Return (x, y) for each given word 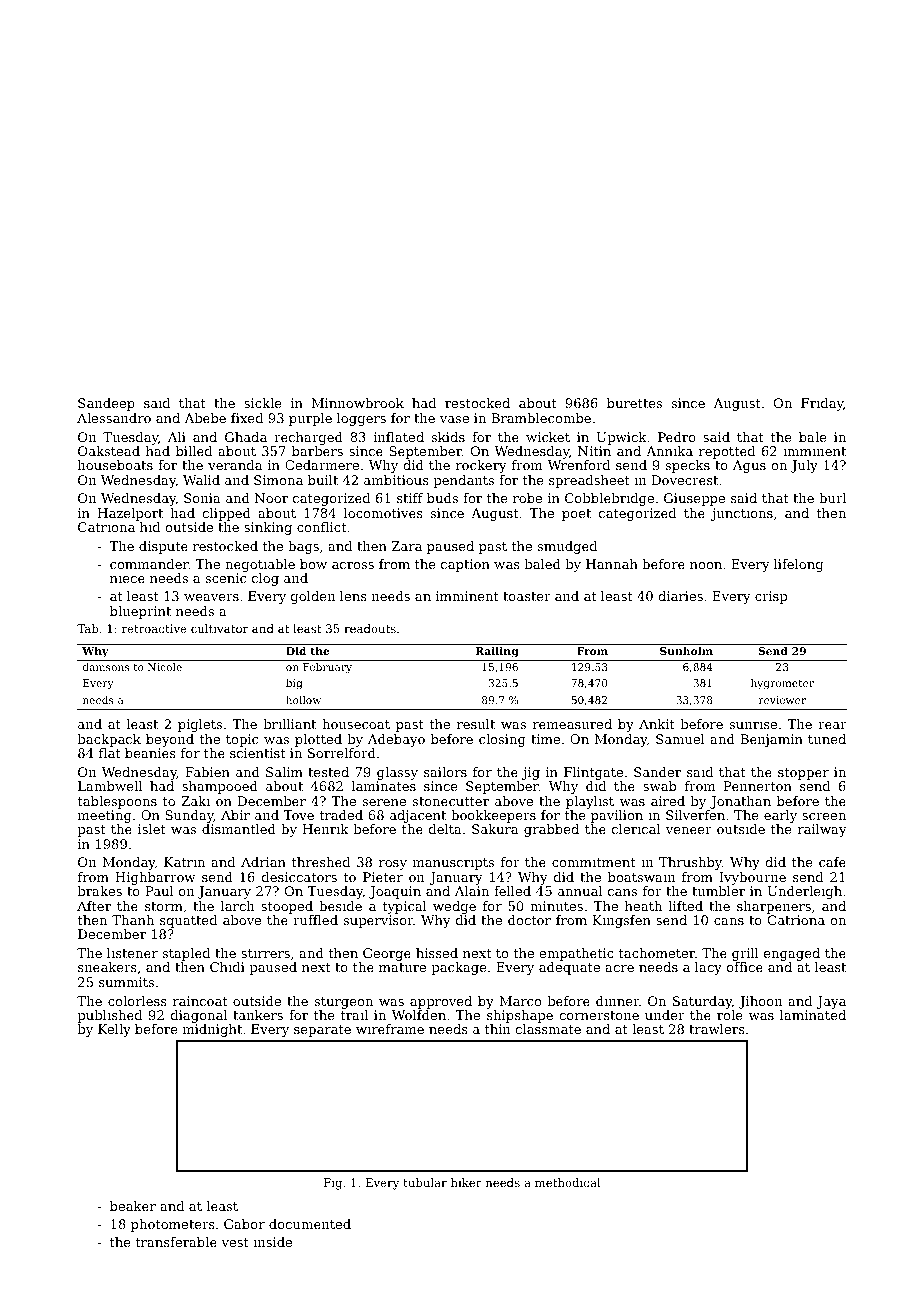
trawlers (717, 1029)
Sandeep (106, 404)
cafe (832, 862)
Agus (749, 466)
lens (353, 596)
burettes (634, 403)
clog (265, 579)
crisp (771, 597)
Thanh (133, 920)
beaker (133, 1206)
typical (404, 907)
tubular (425, 1182)
